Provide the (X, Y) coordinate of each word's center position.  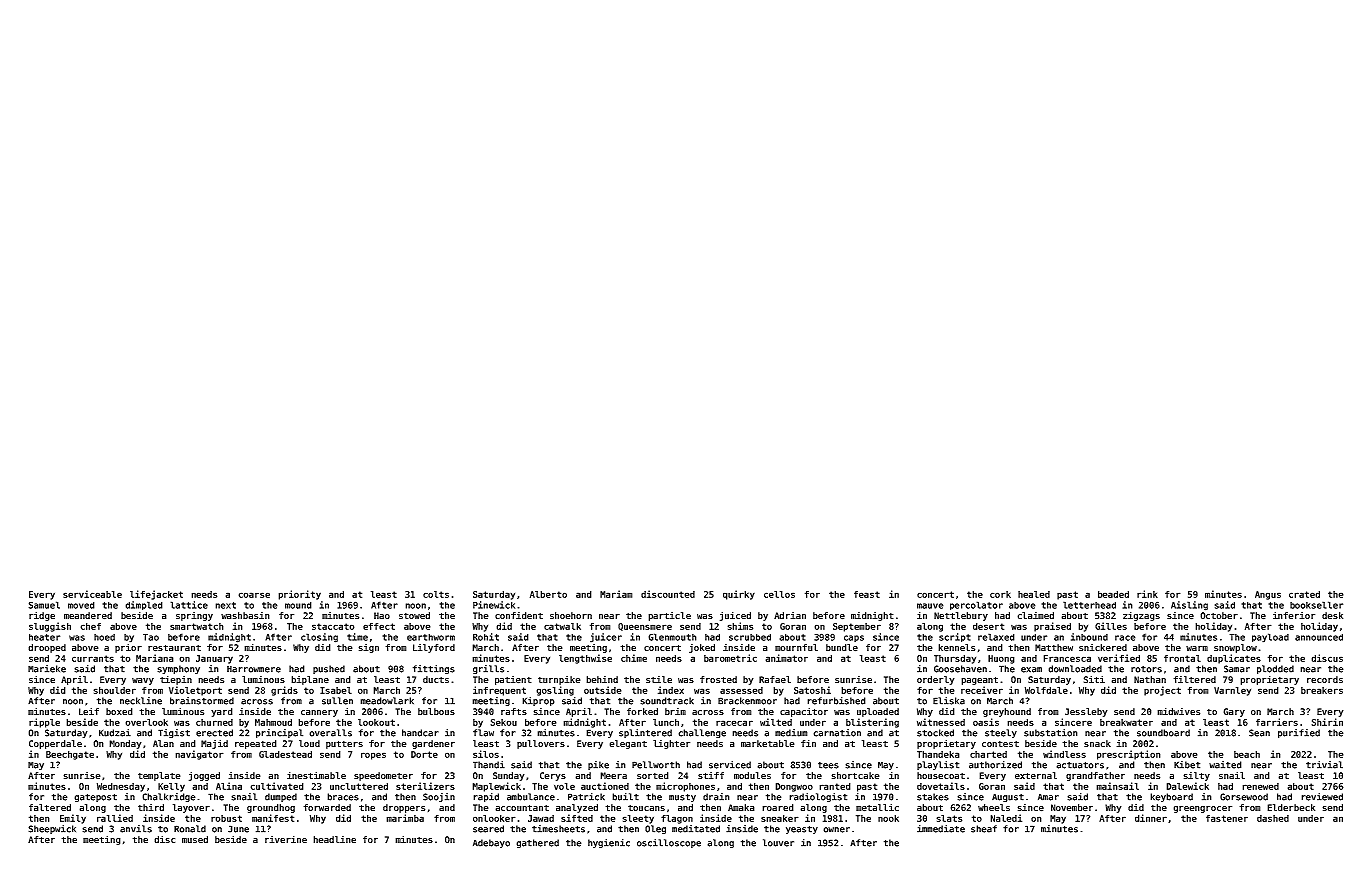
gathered (537, 843)
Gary (1234, 712)
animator (786, 658)
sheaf (984, 829)
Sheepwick (52, 829)
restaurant (174, 648)
